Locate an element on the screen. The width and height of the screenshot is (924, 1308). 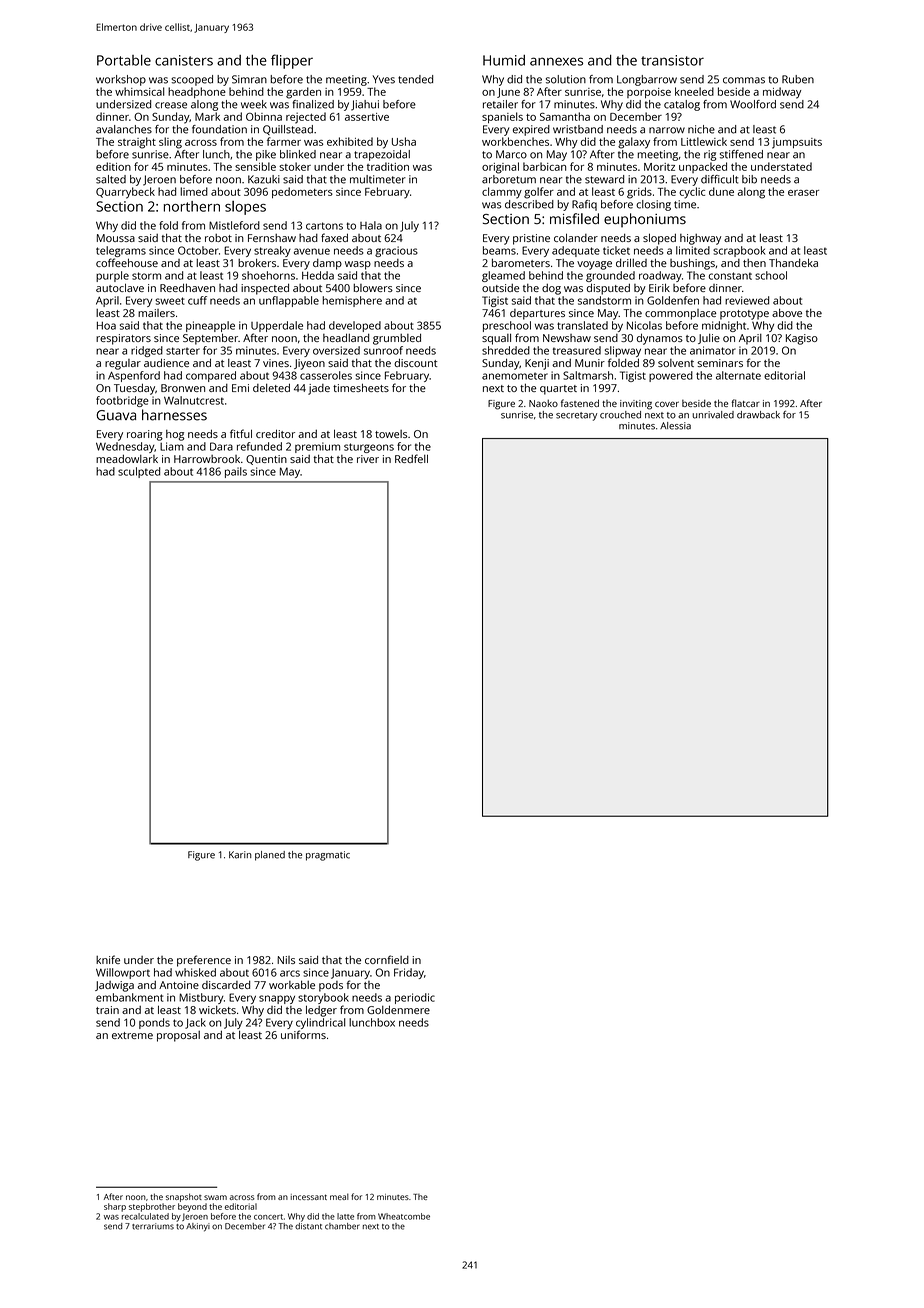
Ruben is located at coordinates (798, 79).
